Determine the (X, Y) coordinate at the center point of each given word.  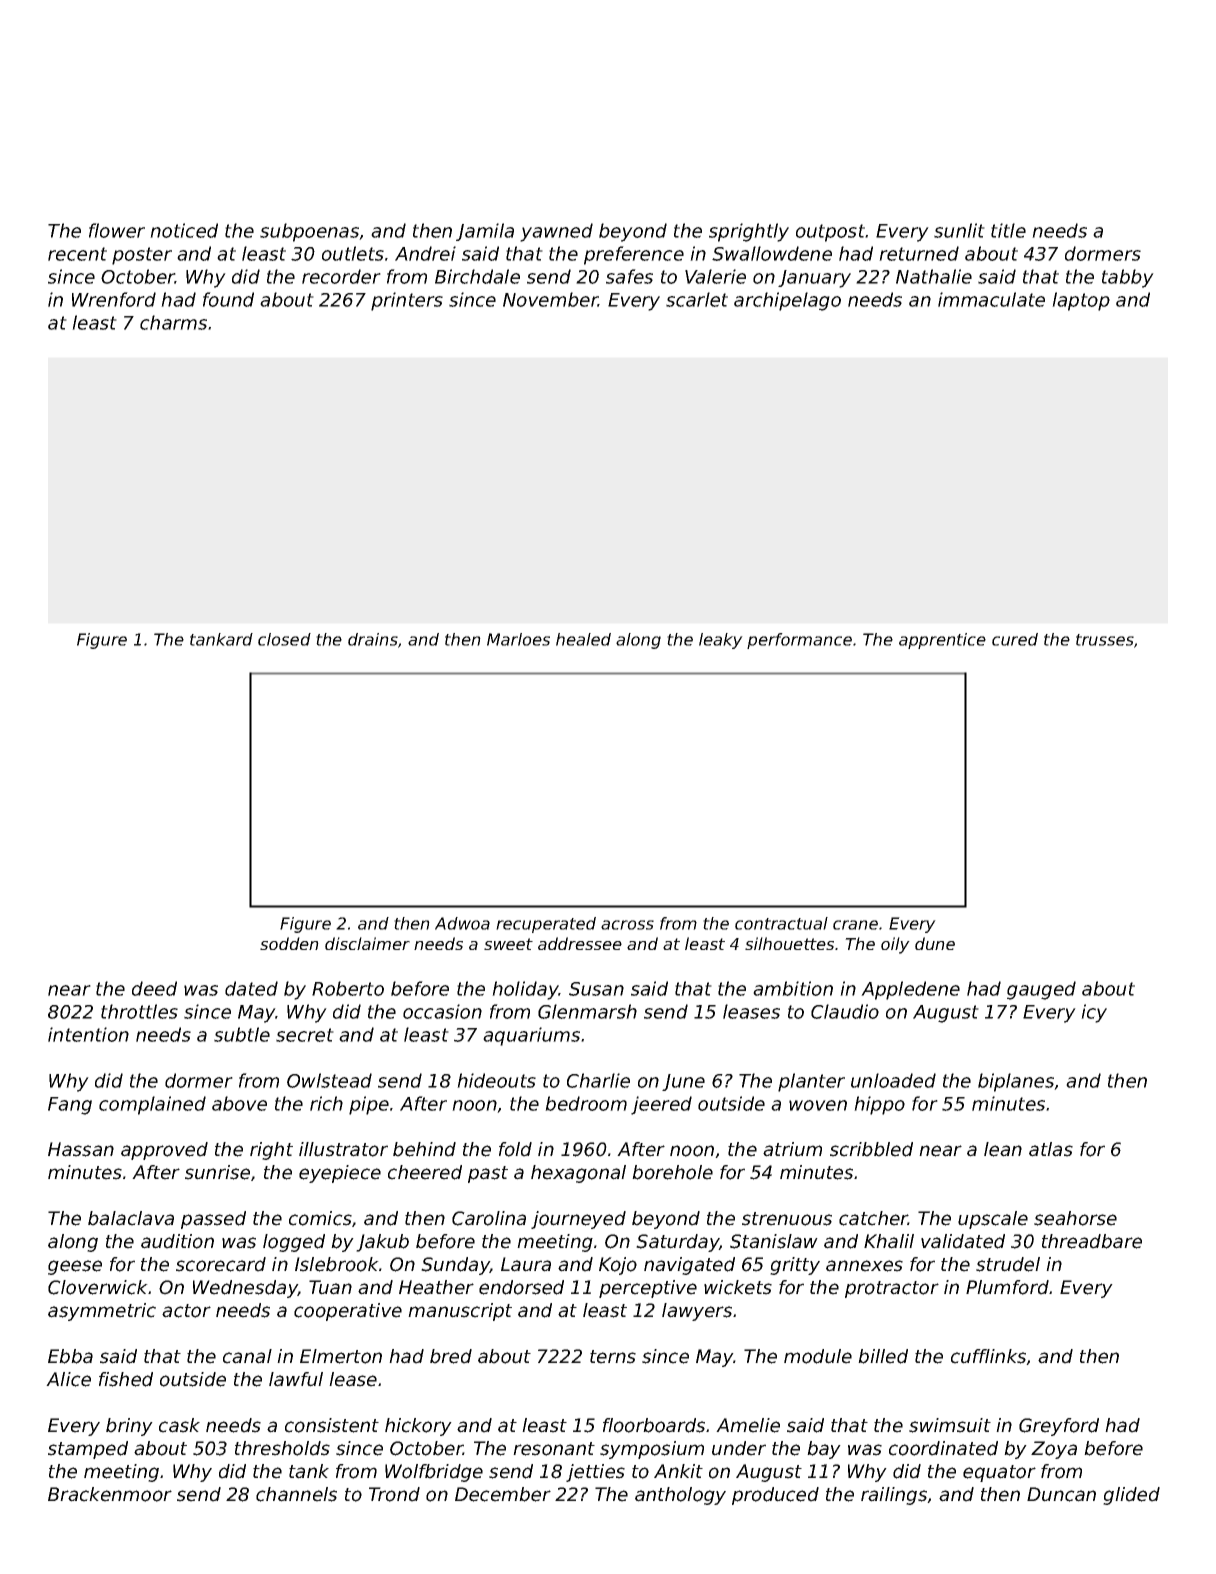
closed (284, 639)
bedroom (586, 1103)
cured (1015, 639)
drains (373, 639)
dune (935, 943)
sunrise (217, 1172)
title (1008, 230)
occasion (442, 1011)
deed (154, 988)
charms (173, 322)
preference (634, 255)
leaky (721, 641)
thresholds (282, 1448)
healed (583, 639)
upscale (993, 1220)
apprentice (942, 641)
